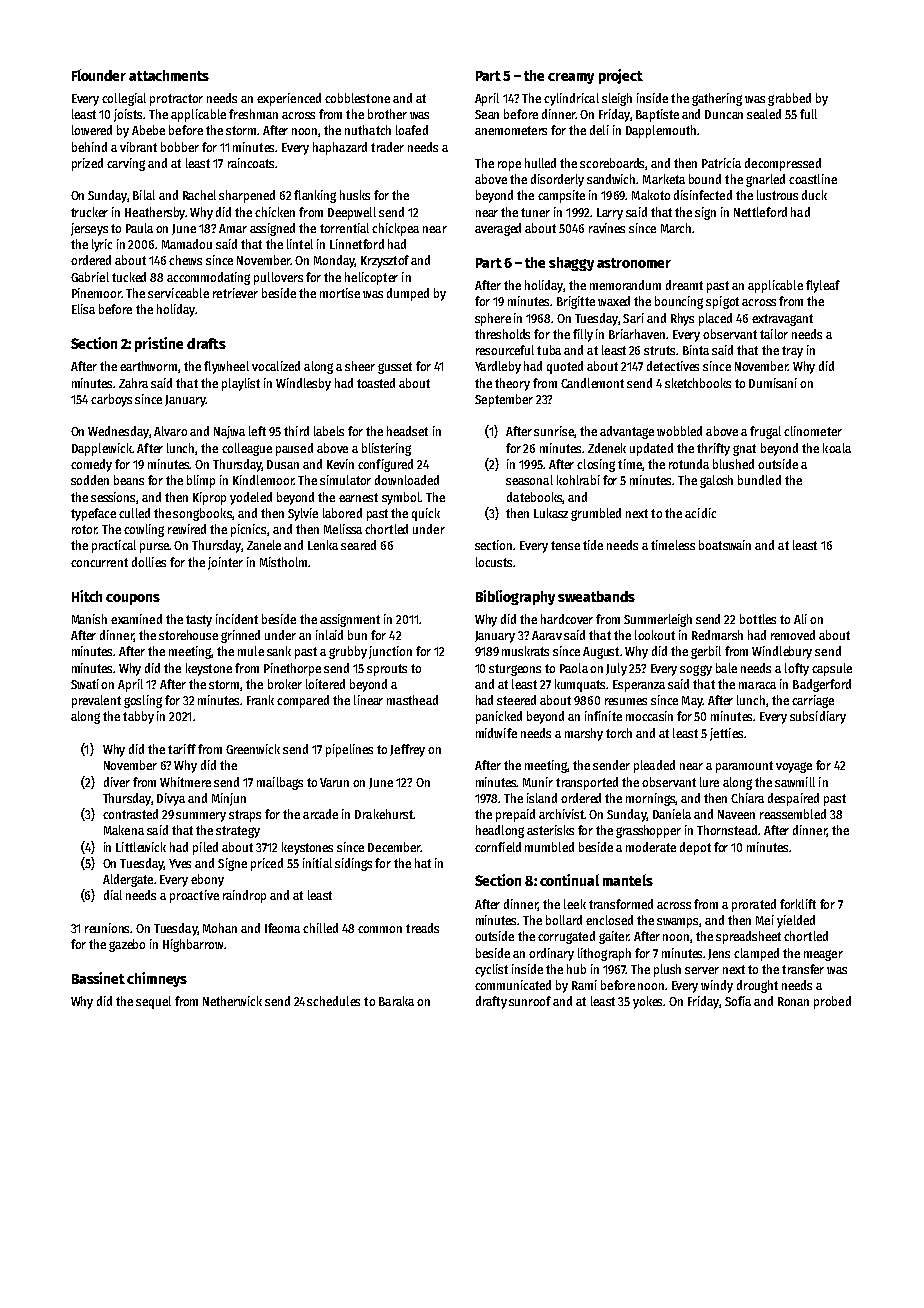  Describe the element at coordinates (241, 384) in the page. I see `playlist` at that location.
